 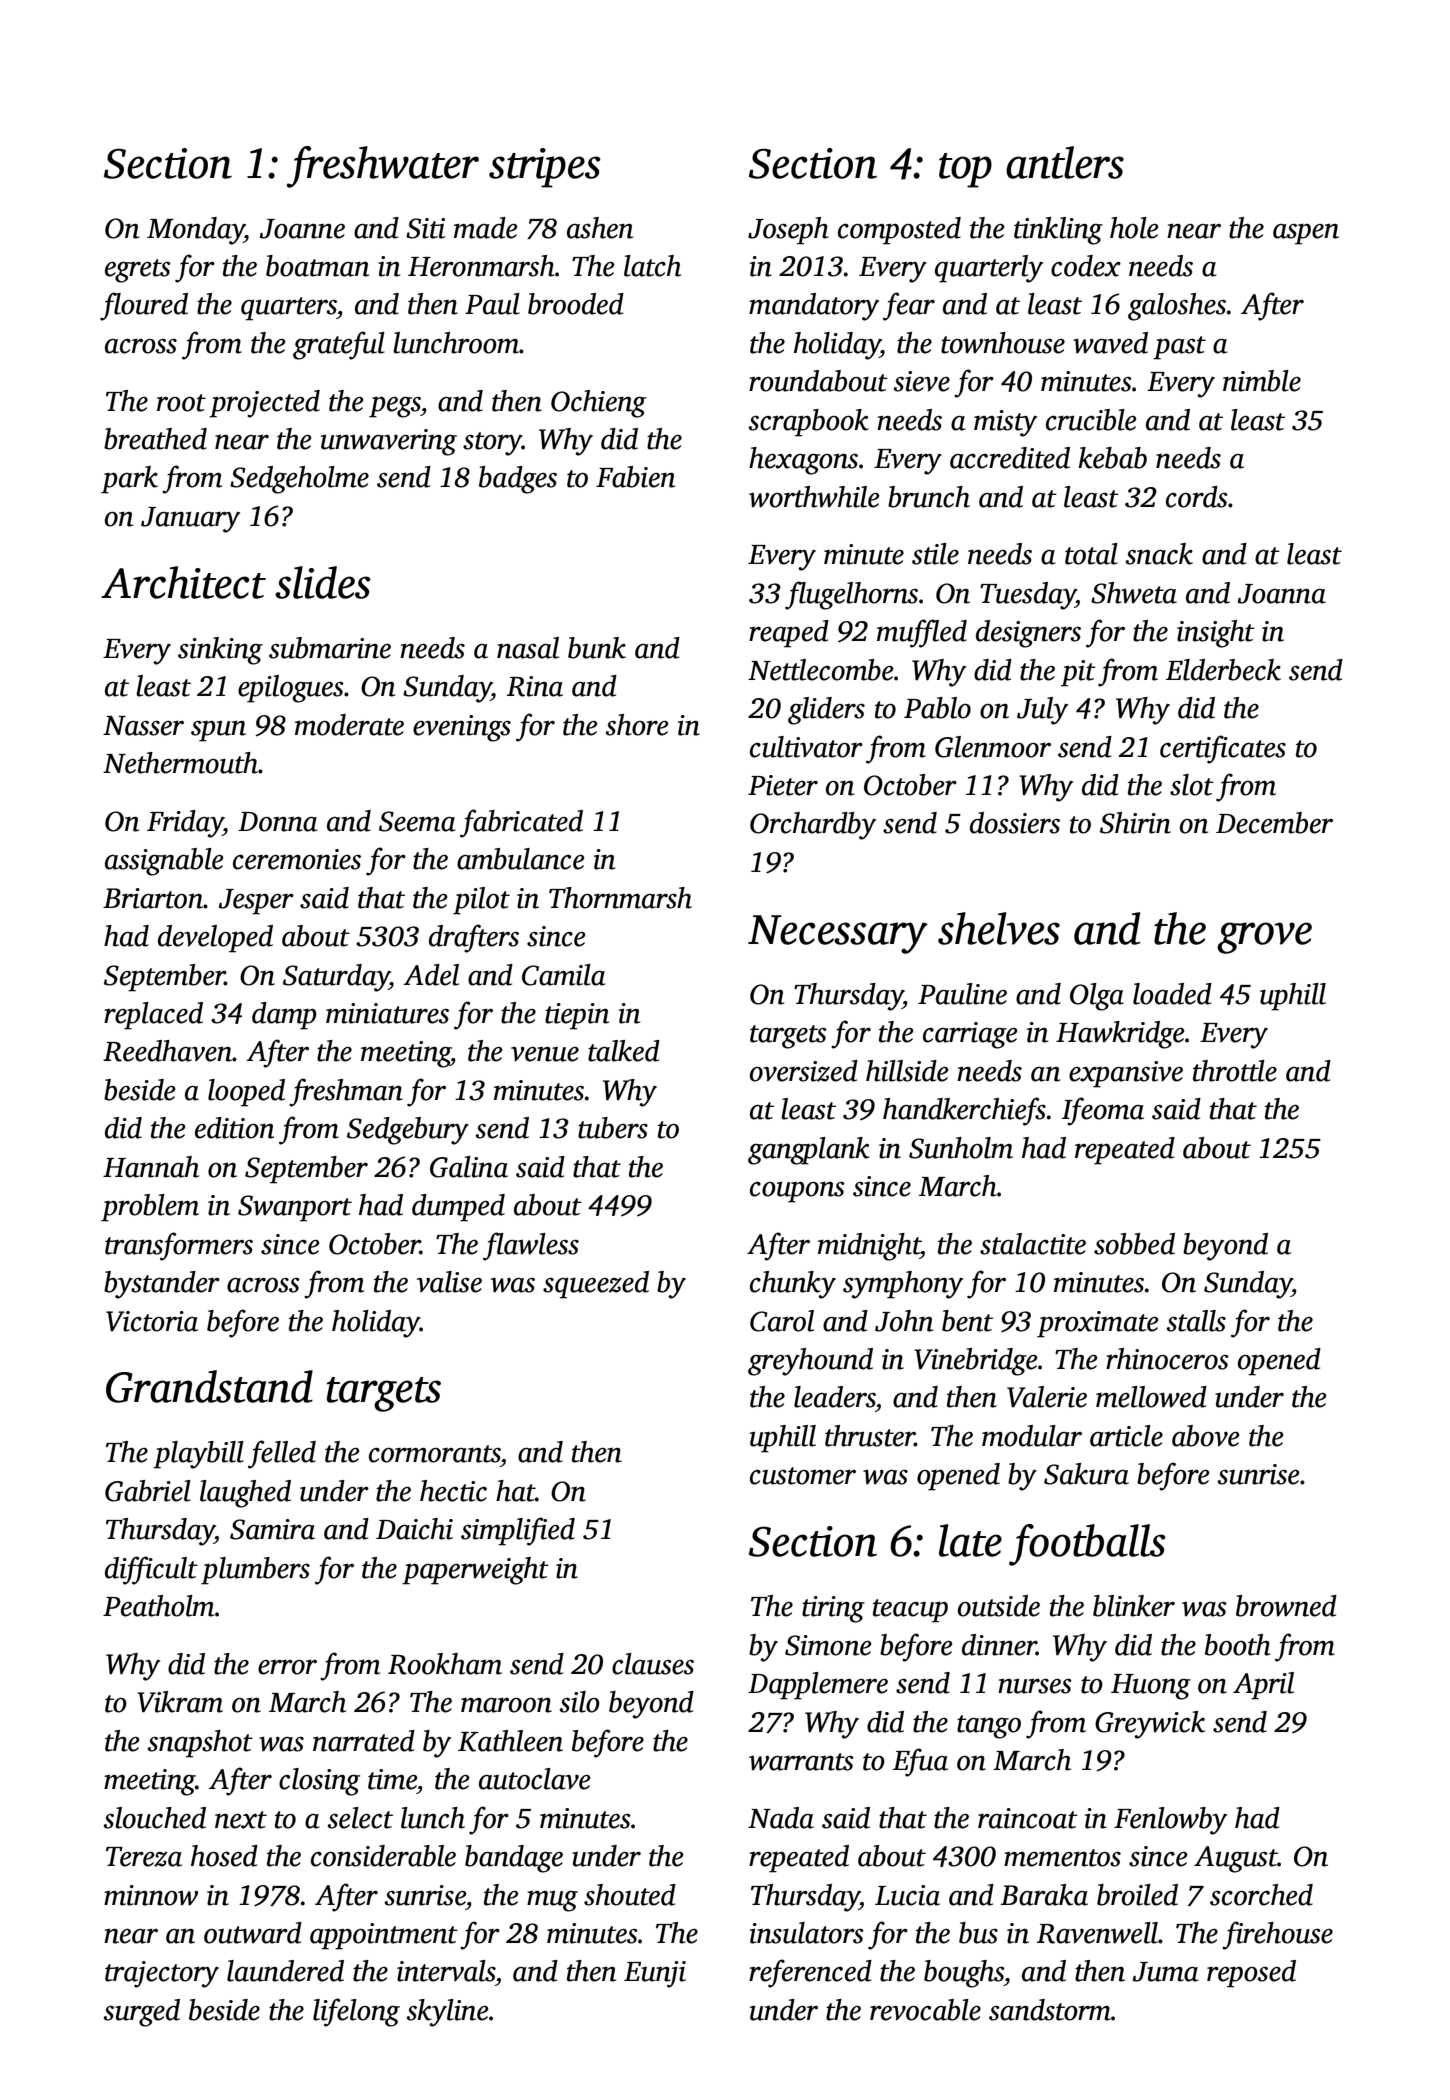 I want to click on latch, so click(x=652, y=266).
